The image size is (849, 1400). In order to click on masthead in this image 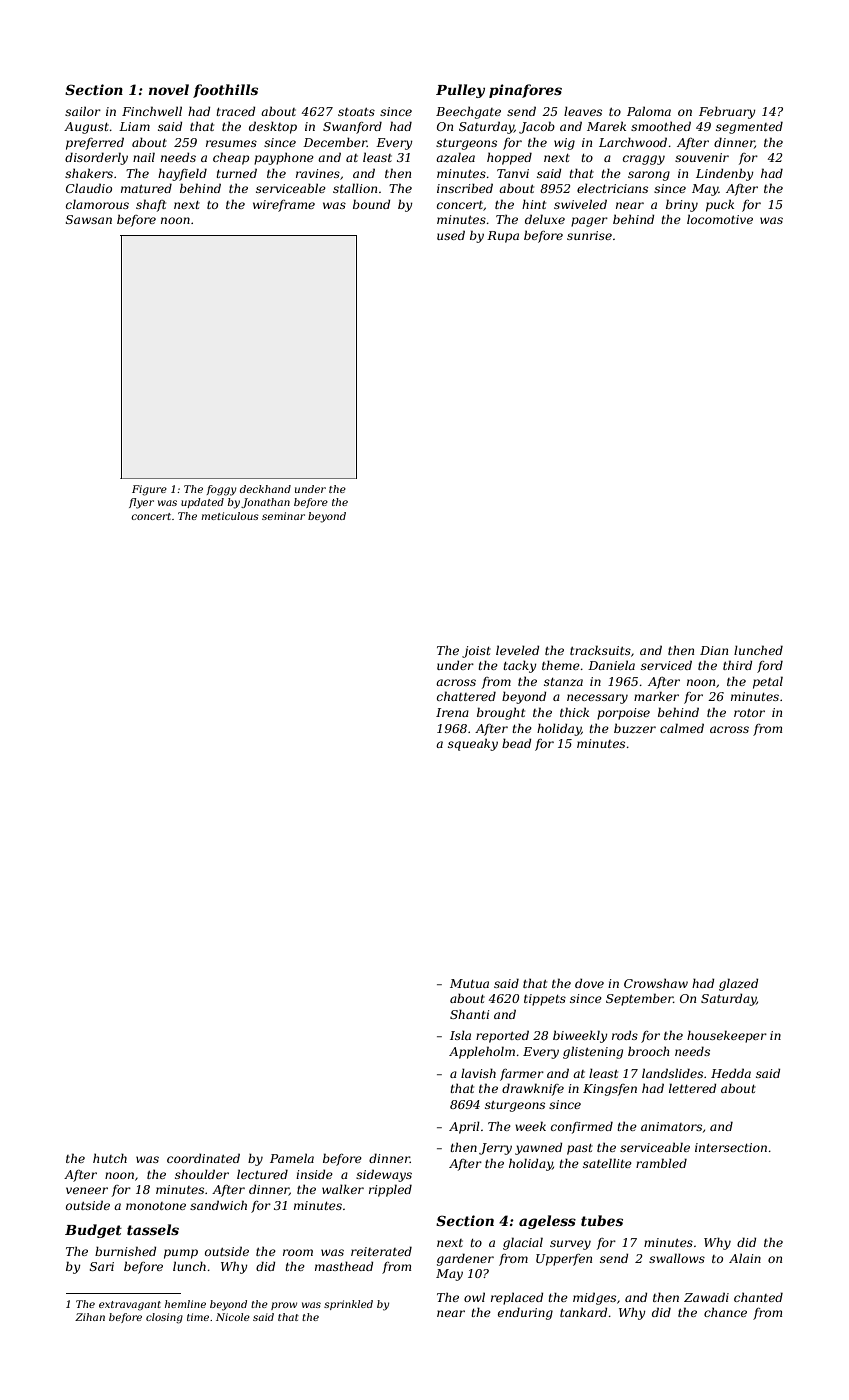, I will do `click(344, 1266)`.
